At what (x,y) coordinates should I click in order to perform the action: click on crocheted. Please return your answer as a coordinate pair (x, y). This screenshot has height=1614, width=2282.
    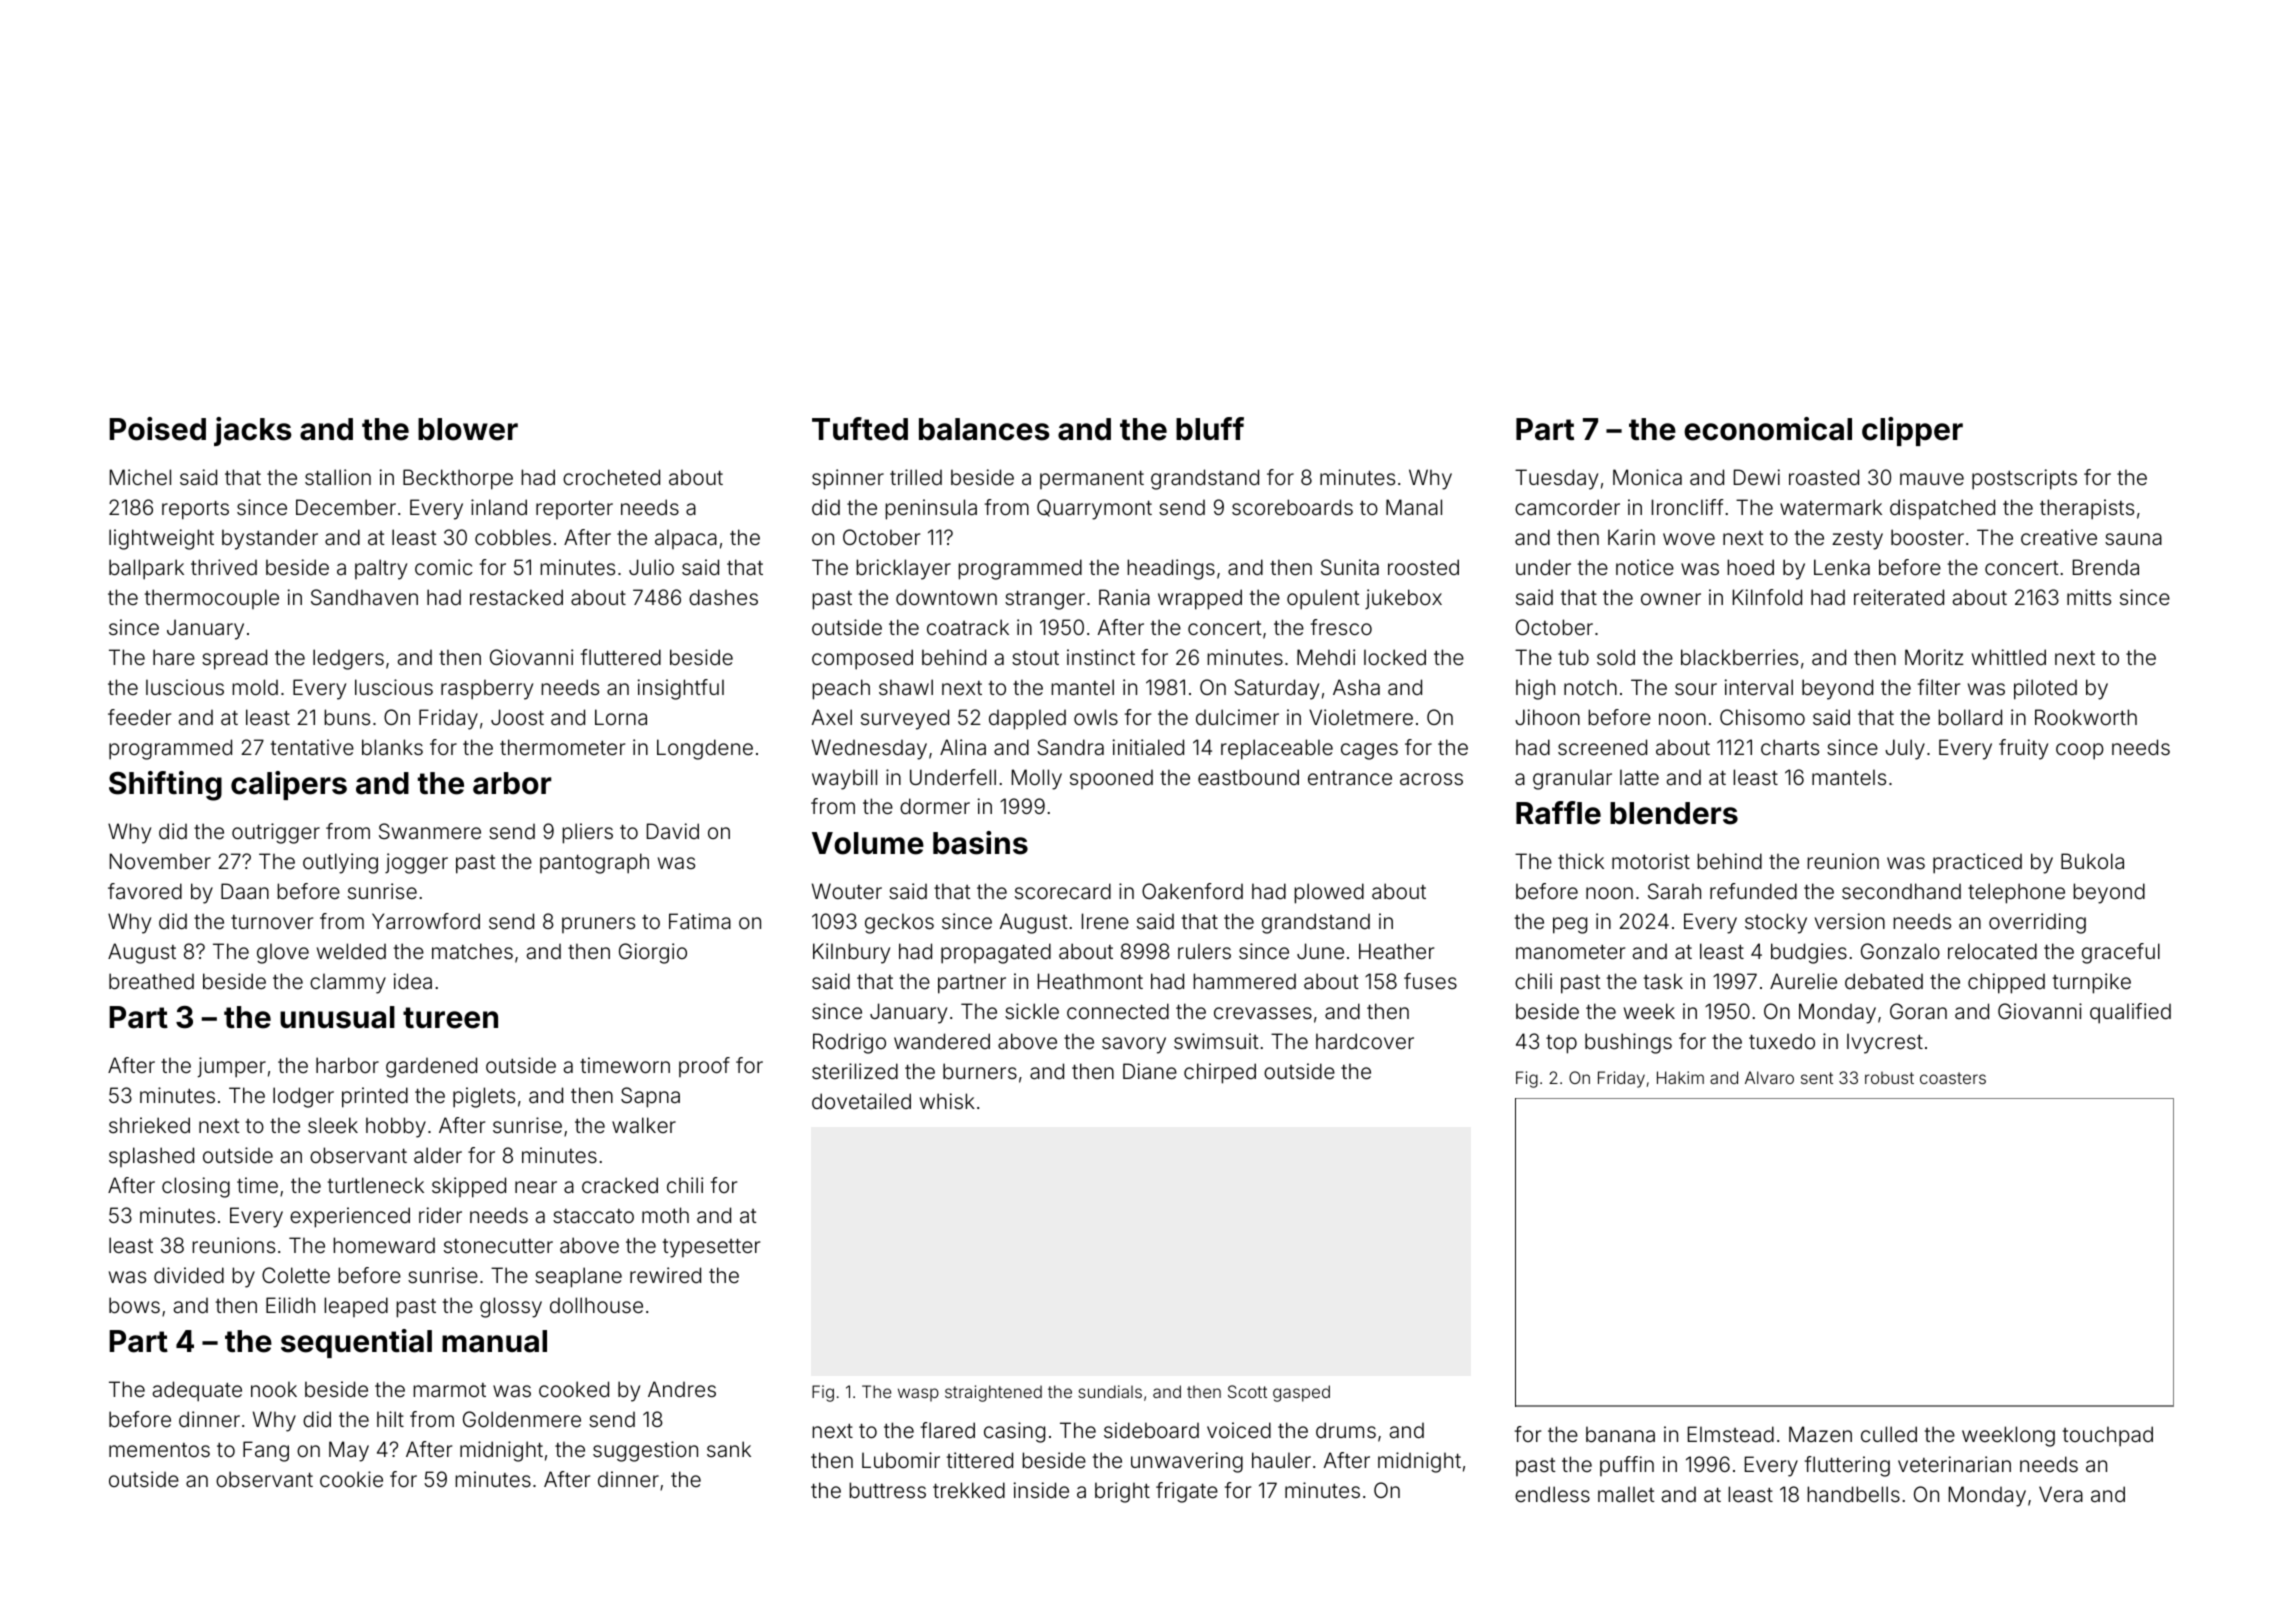
    Looking at the image, I should click on (611, 477).
